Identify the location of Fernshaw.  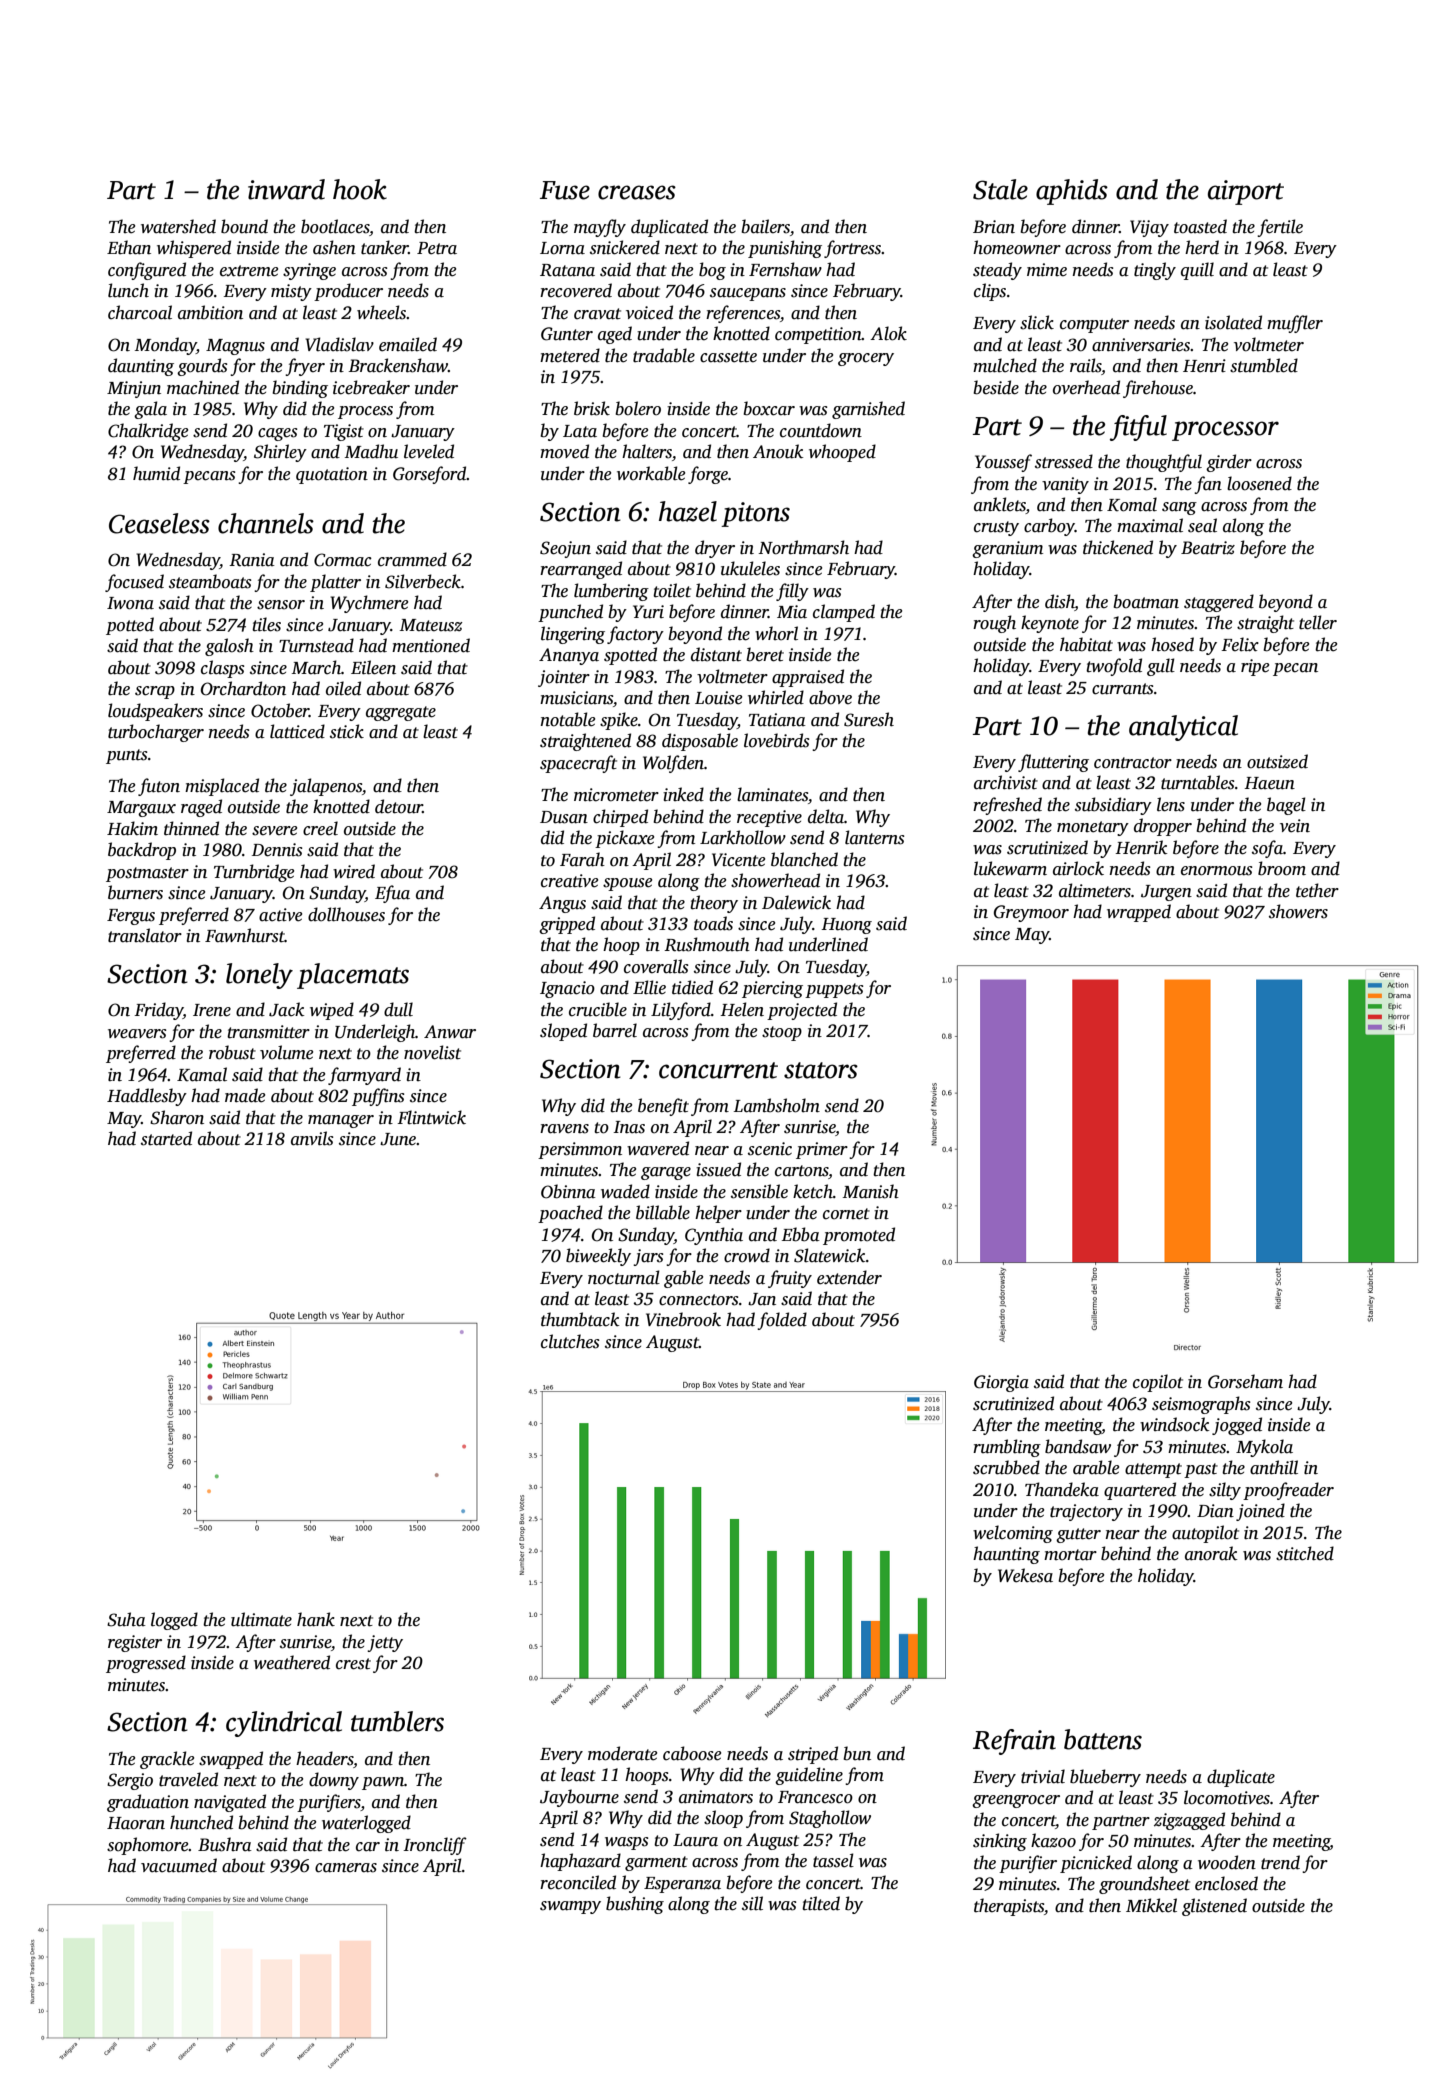
(785, 269).
